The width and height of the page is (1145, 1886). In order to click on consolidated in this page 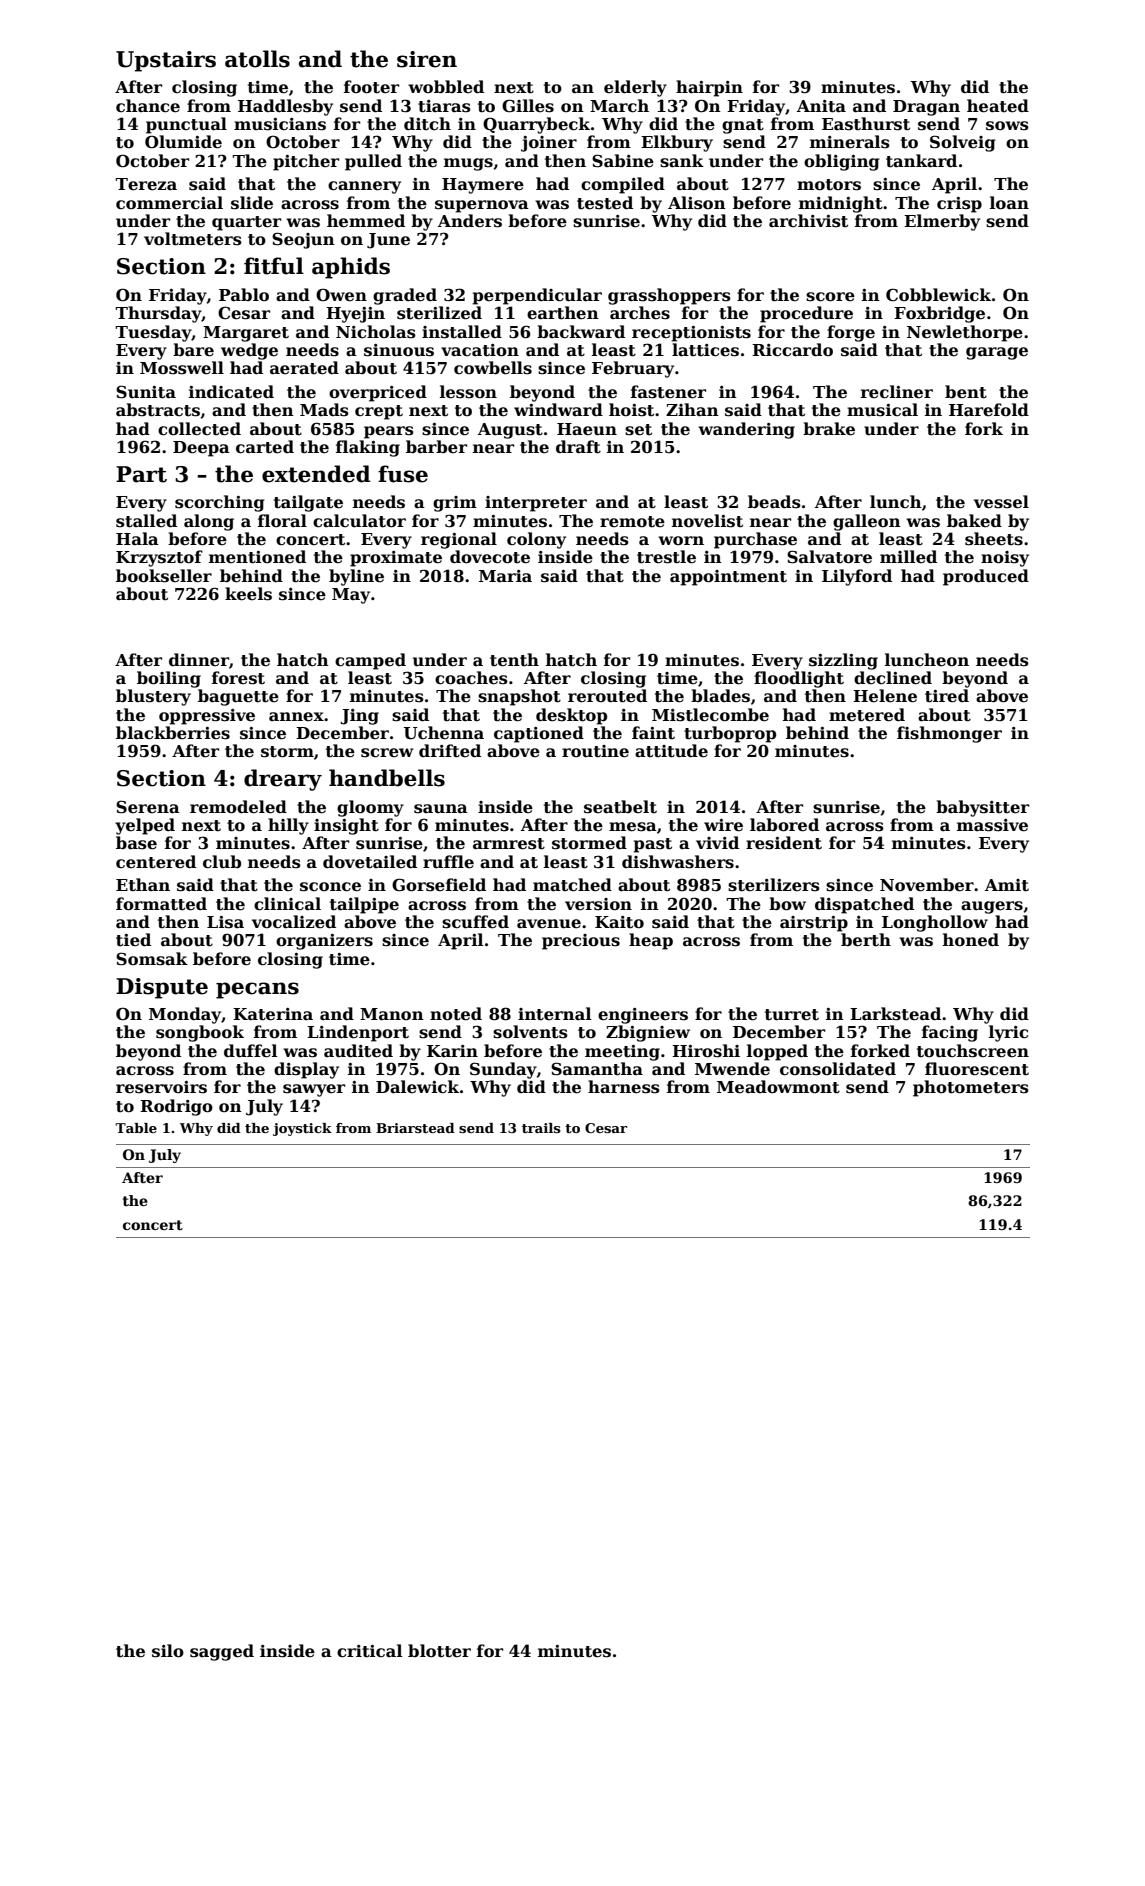, I will do `click(838, 1069)`.
